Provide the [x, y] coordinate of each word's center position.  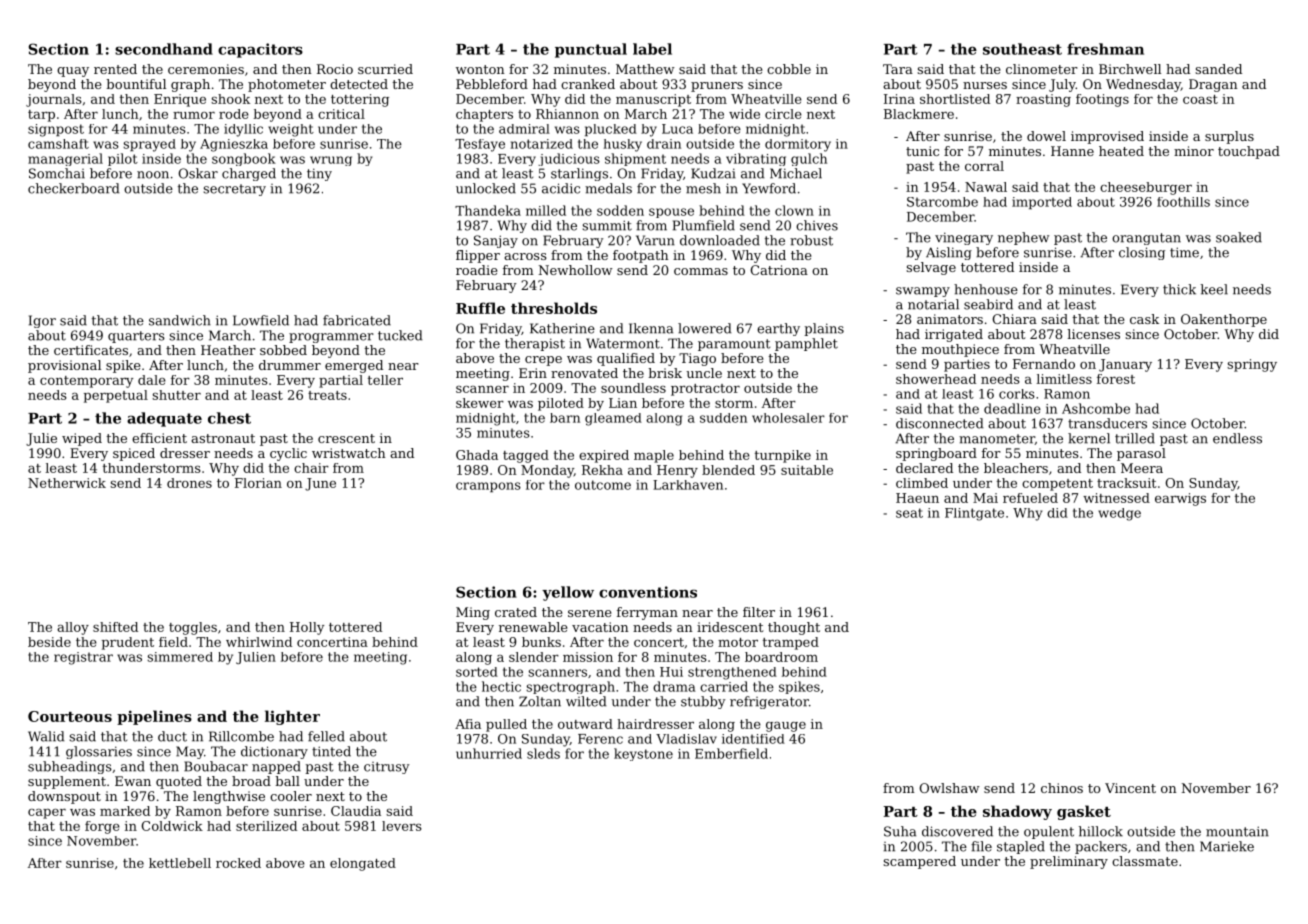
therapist [535, 344]
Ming [473, 613]
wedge [1119, 514]
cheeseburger [1146, 188]
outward [585, 724]
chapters [484, 115]
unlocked [486, 188]
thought [794, 628]
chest [229, 418]
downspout [64, 797]
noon [153, 175]
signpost [56, 130]
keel [1214, 289]
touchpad [1249, 152]
